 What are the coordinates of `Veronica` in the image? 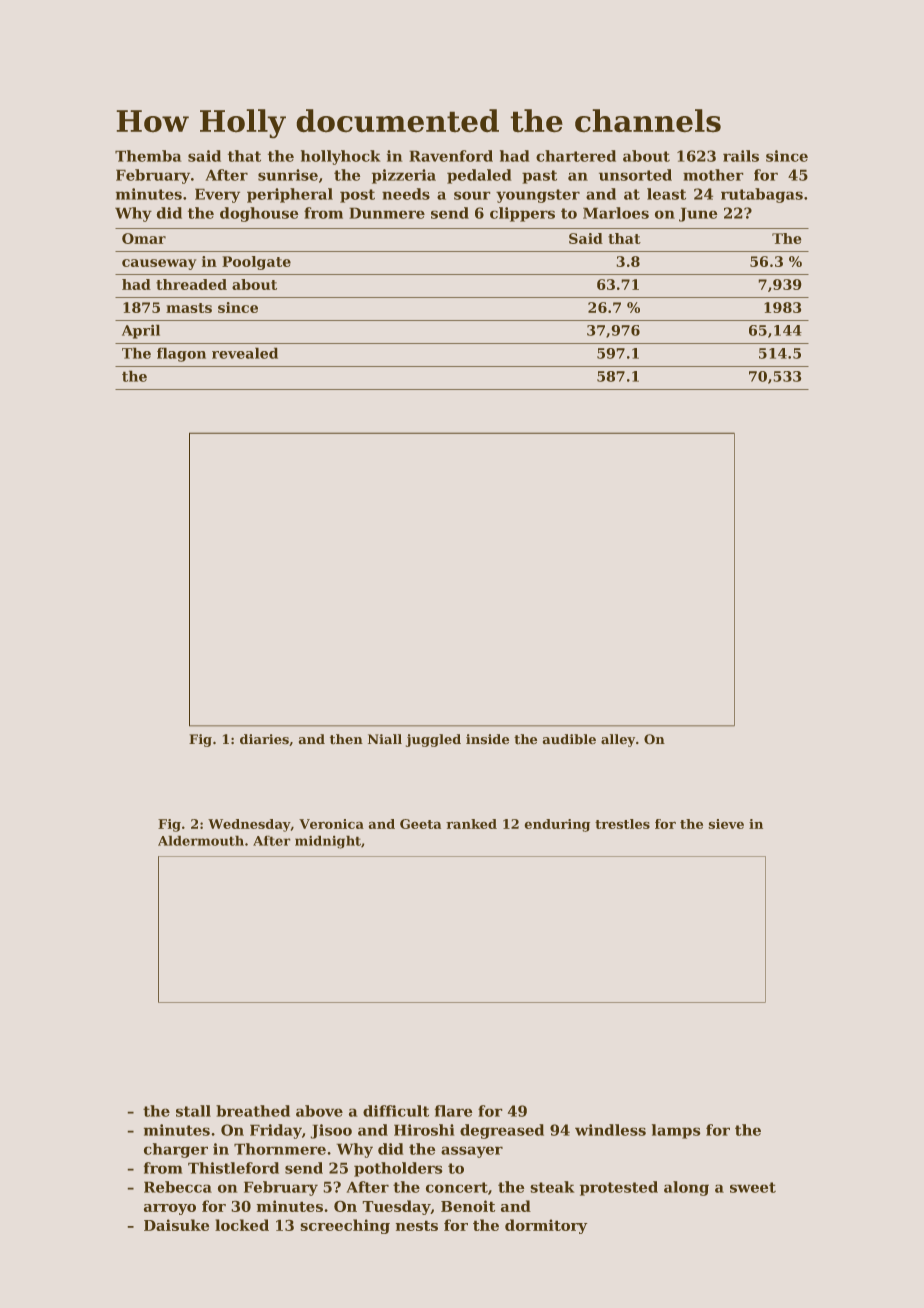 It's located at (331, 824).
